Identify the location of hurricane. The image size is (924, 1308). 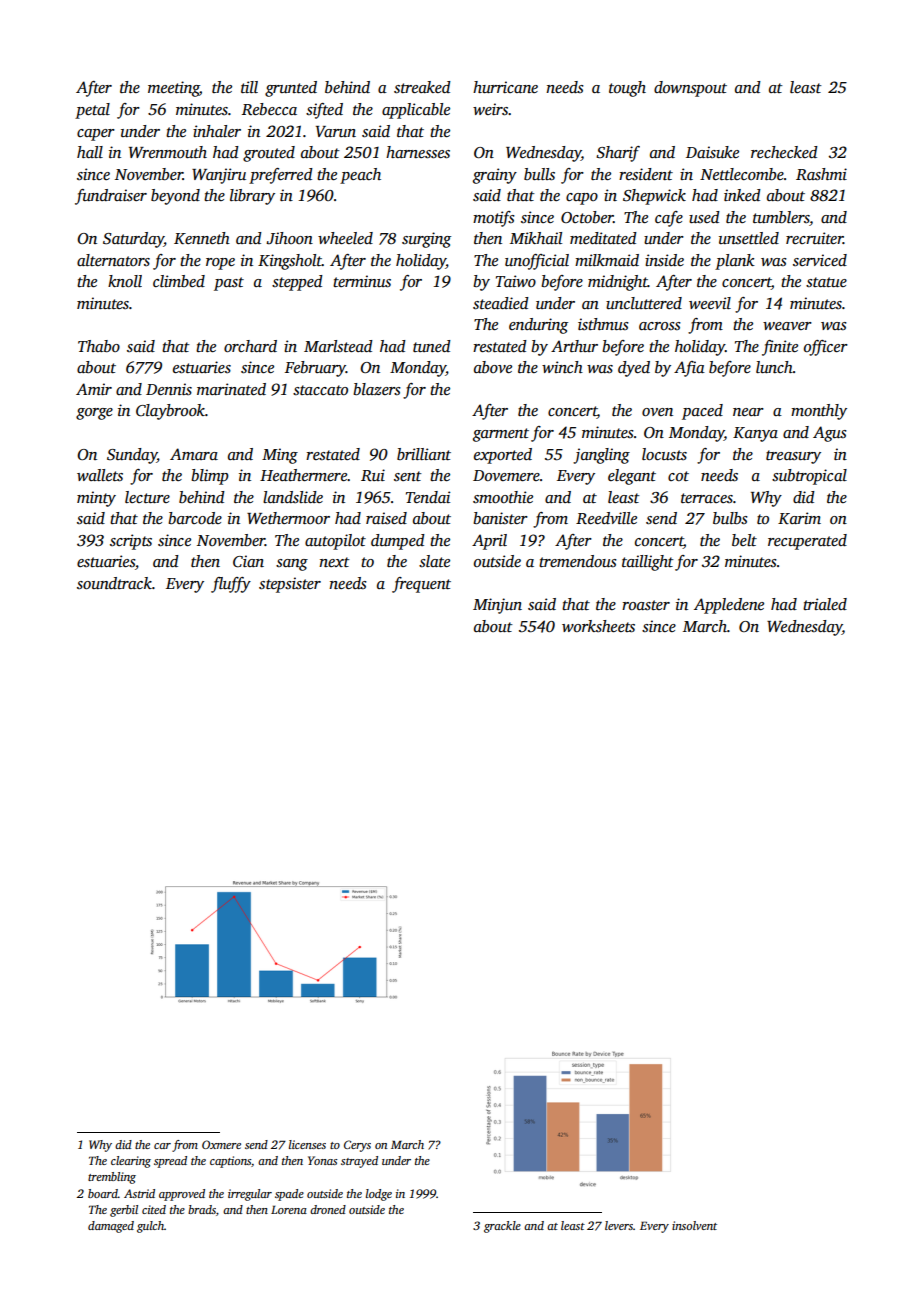
(505, 87).
